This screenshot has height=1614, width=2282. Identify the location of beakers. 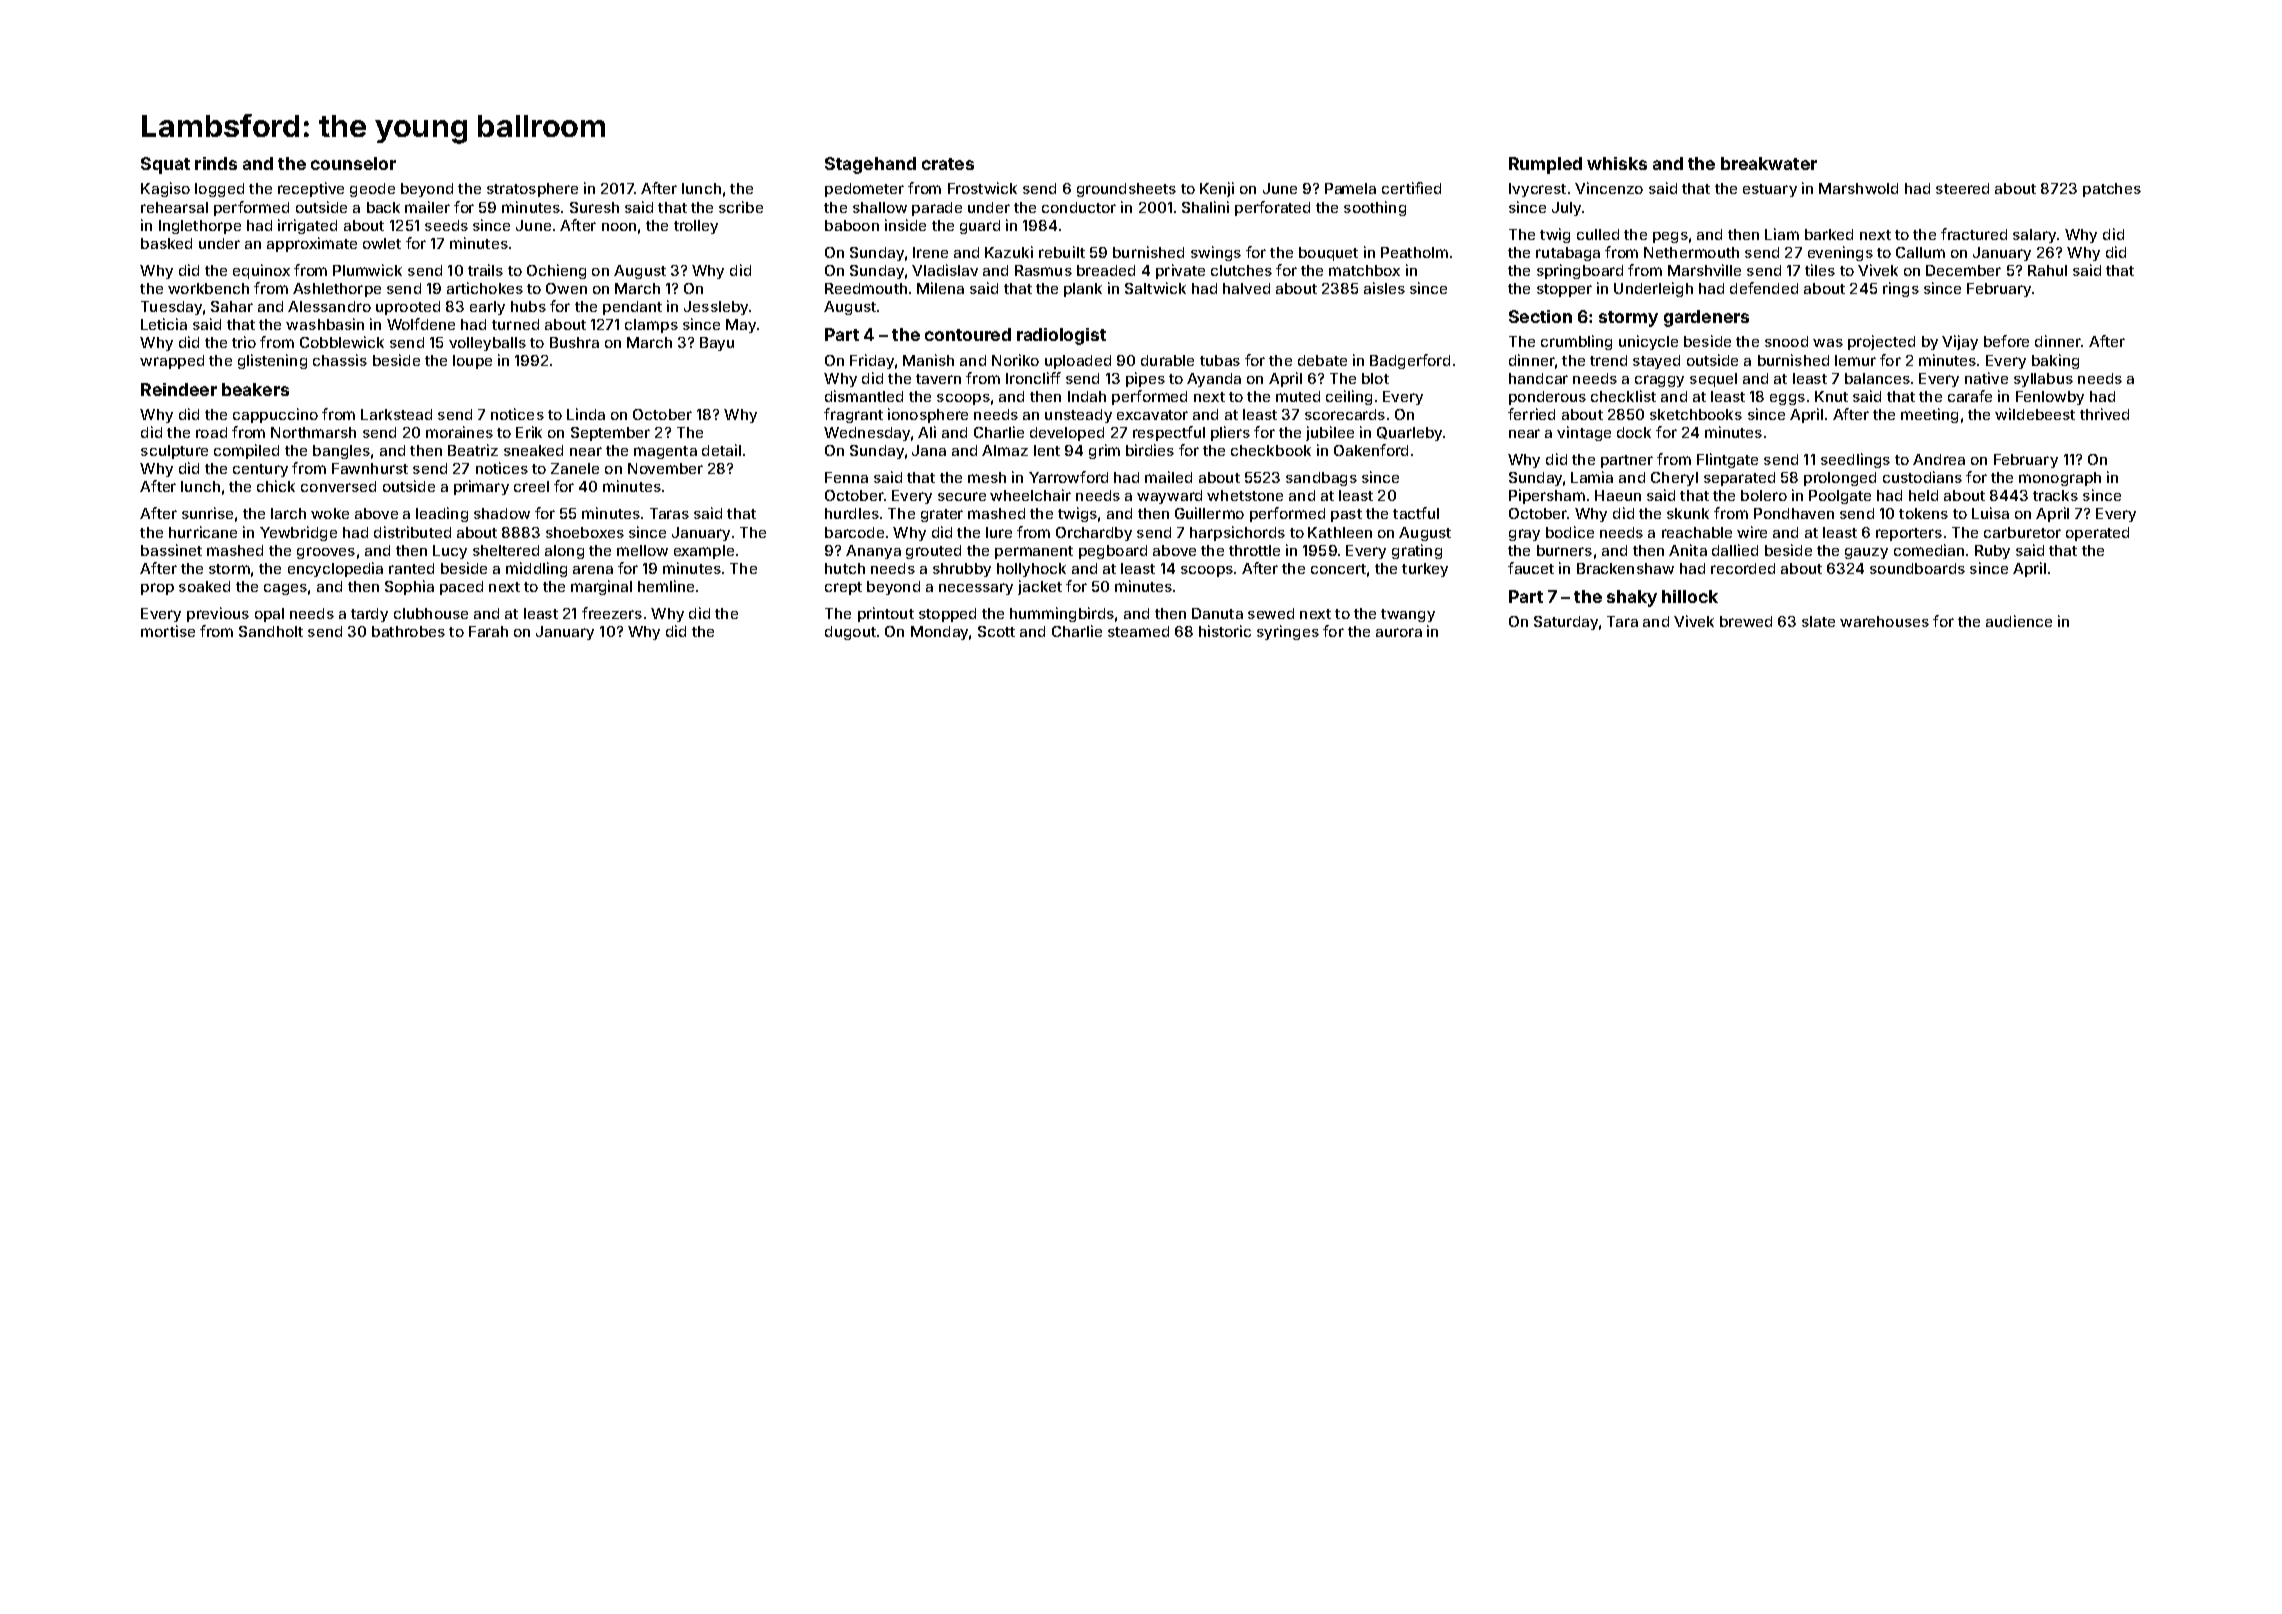
(255, 389).
